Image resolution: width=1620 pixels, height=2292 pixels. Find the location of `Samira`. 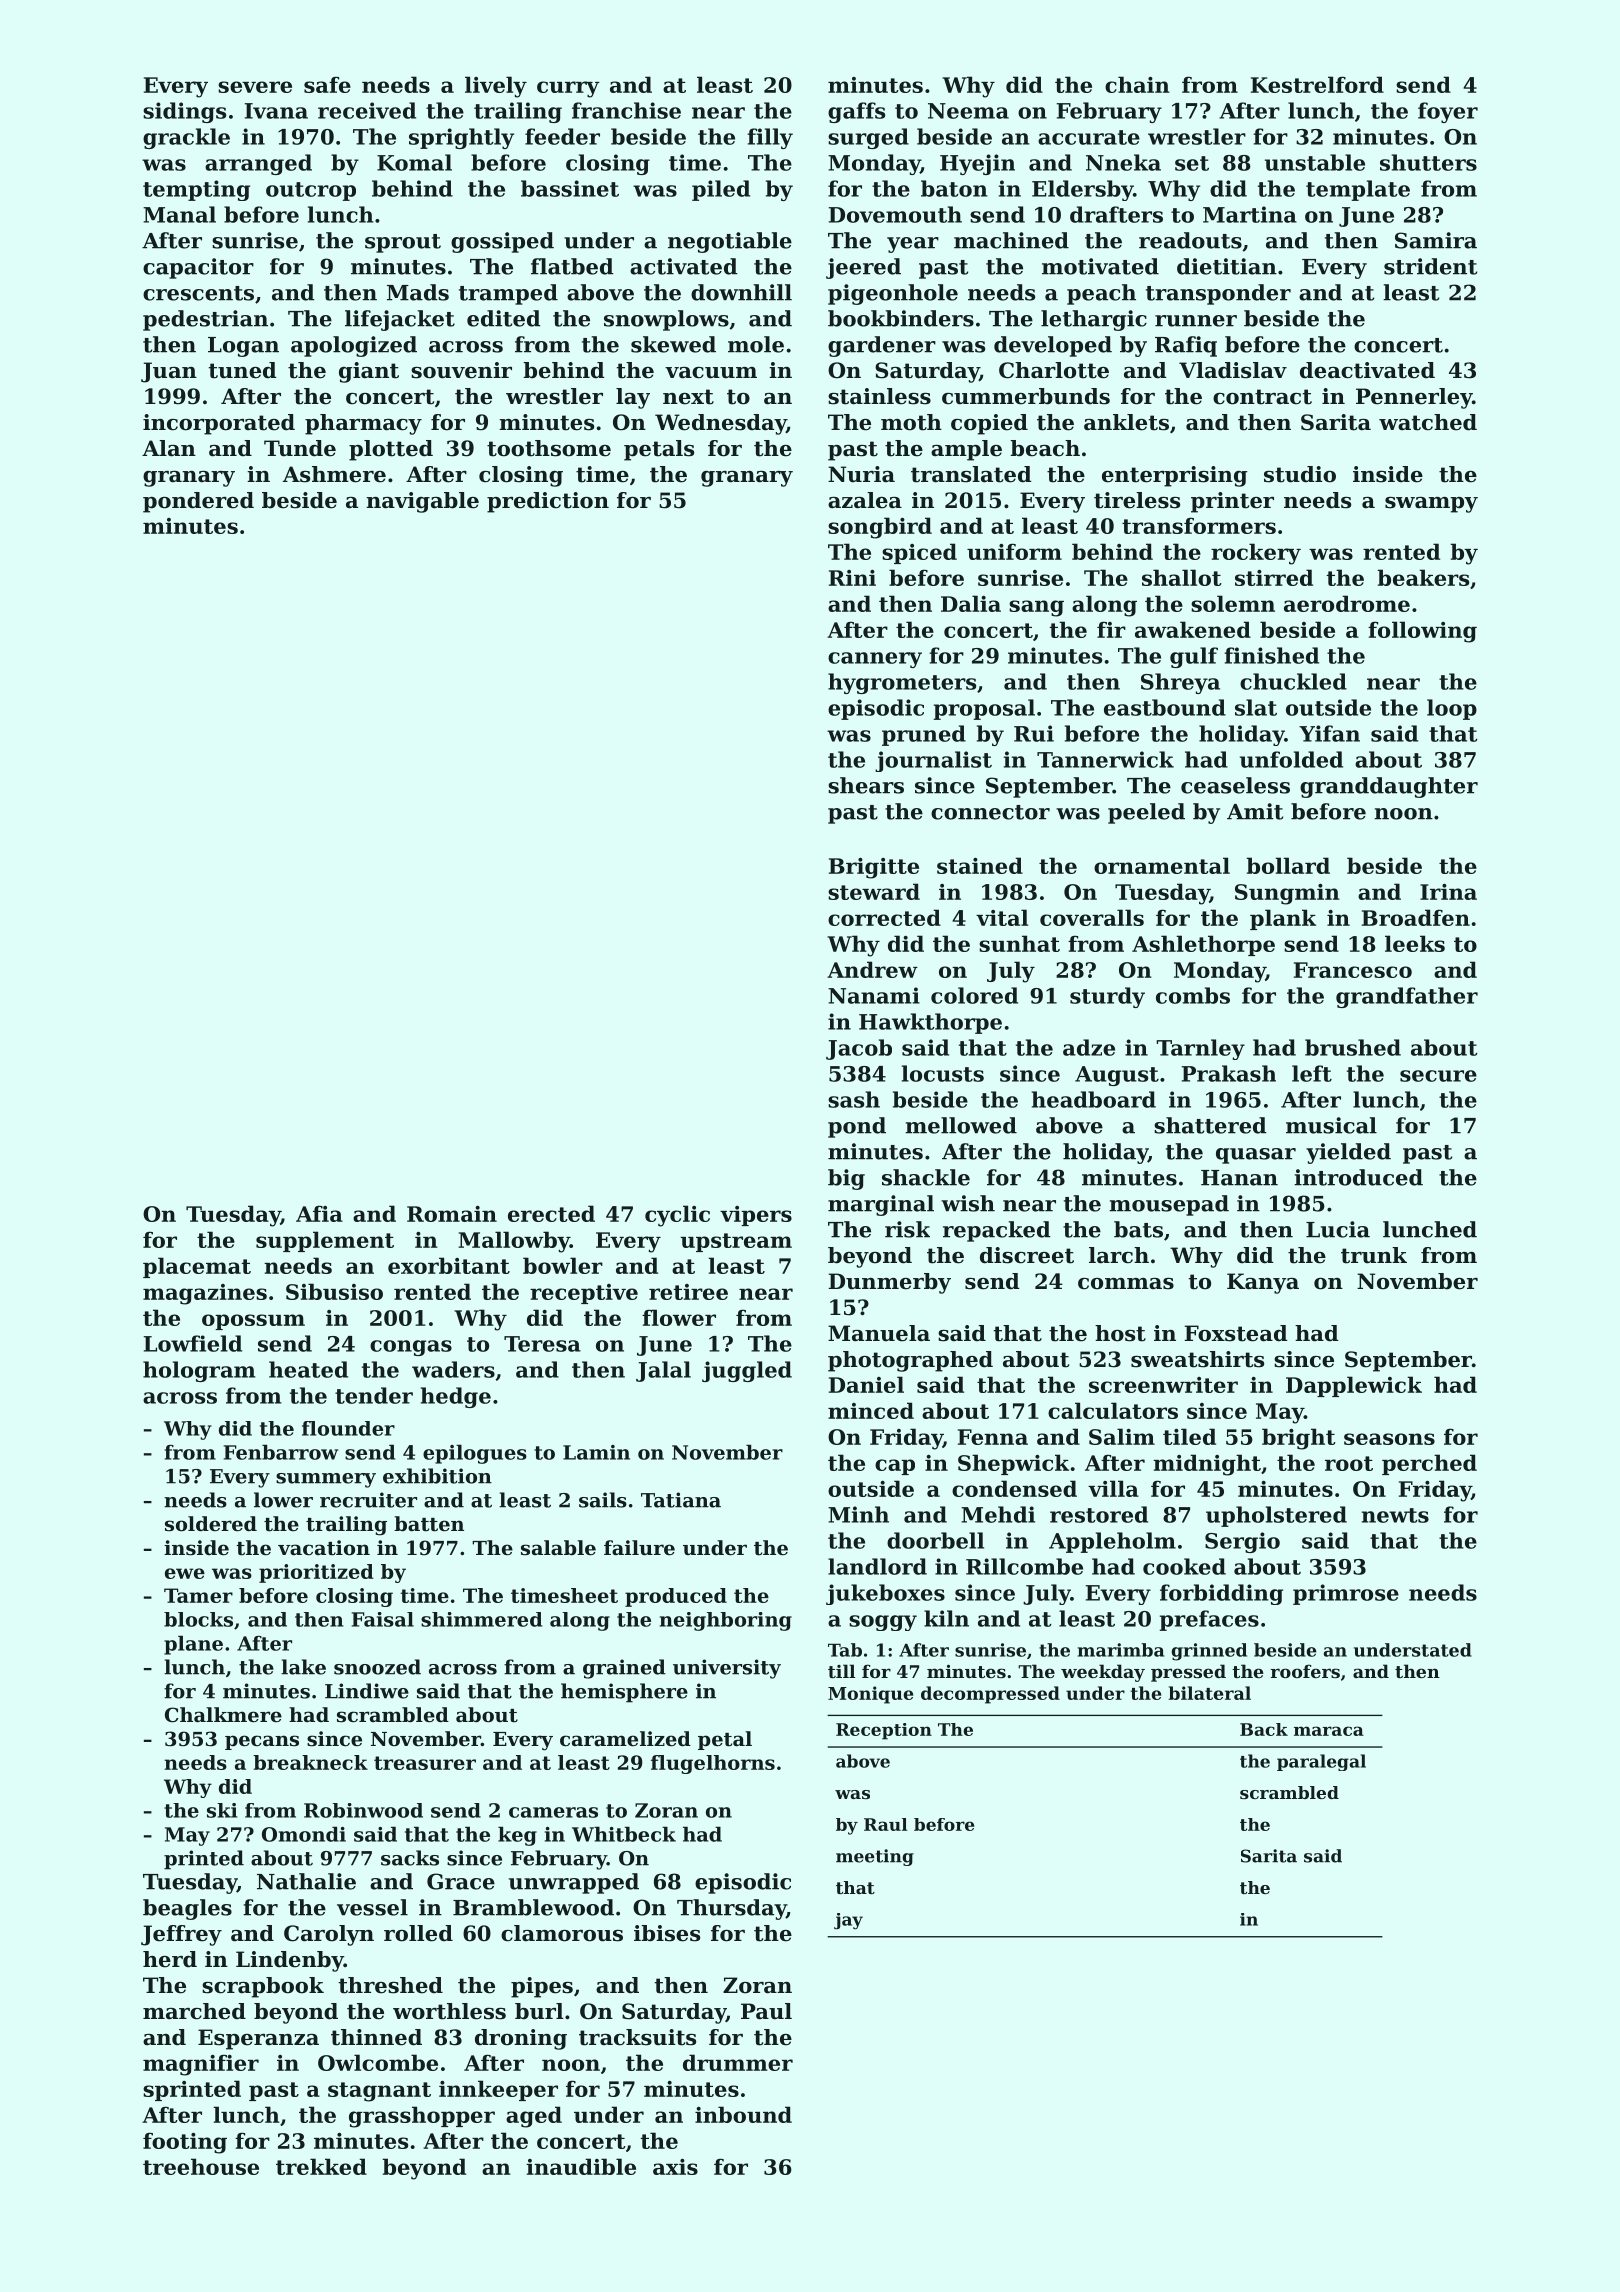

Samira is located at coordinates (1436, 240).
